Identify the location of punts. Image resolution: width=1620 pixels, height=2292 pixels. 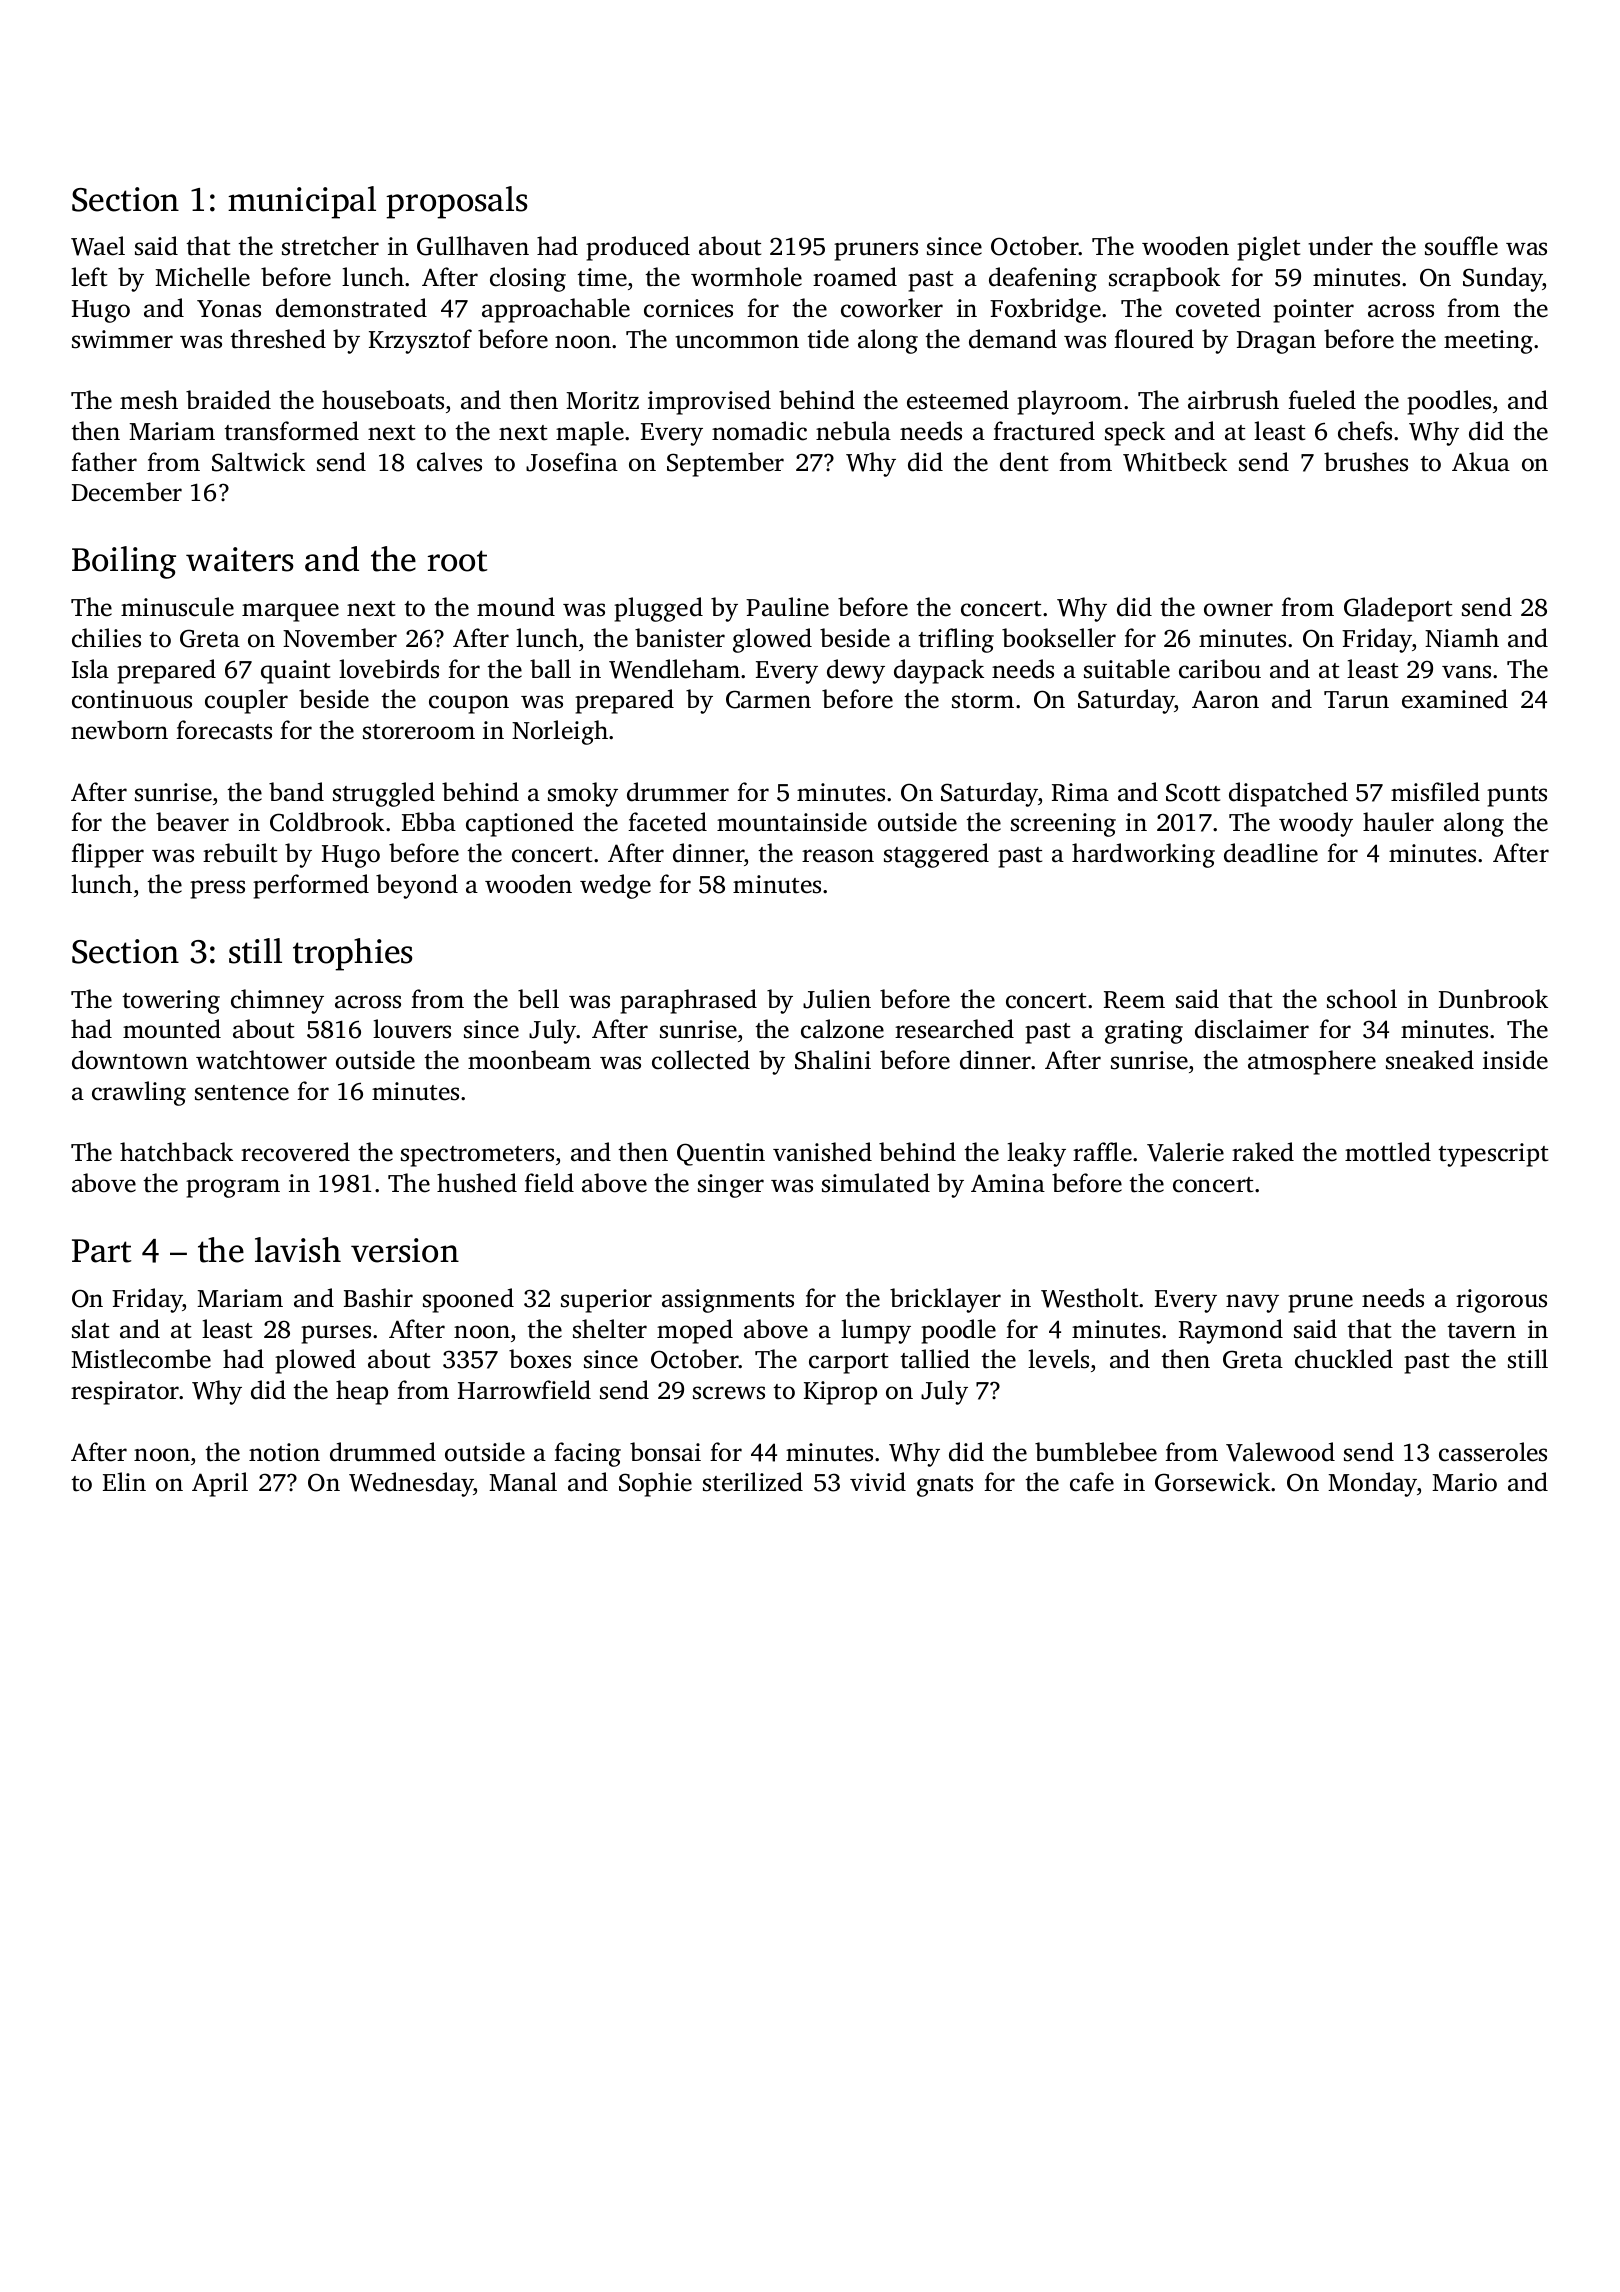
(1517, 796).
